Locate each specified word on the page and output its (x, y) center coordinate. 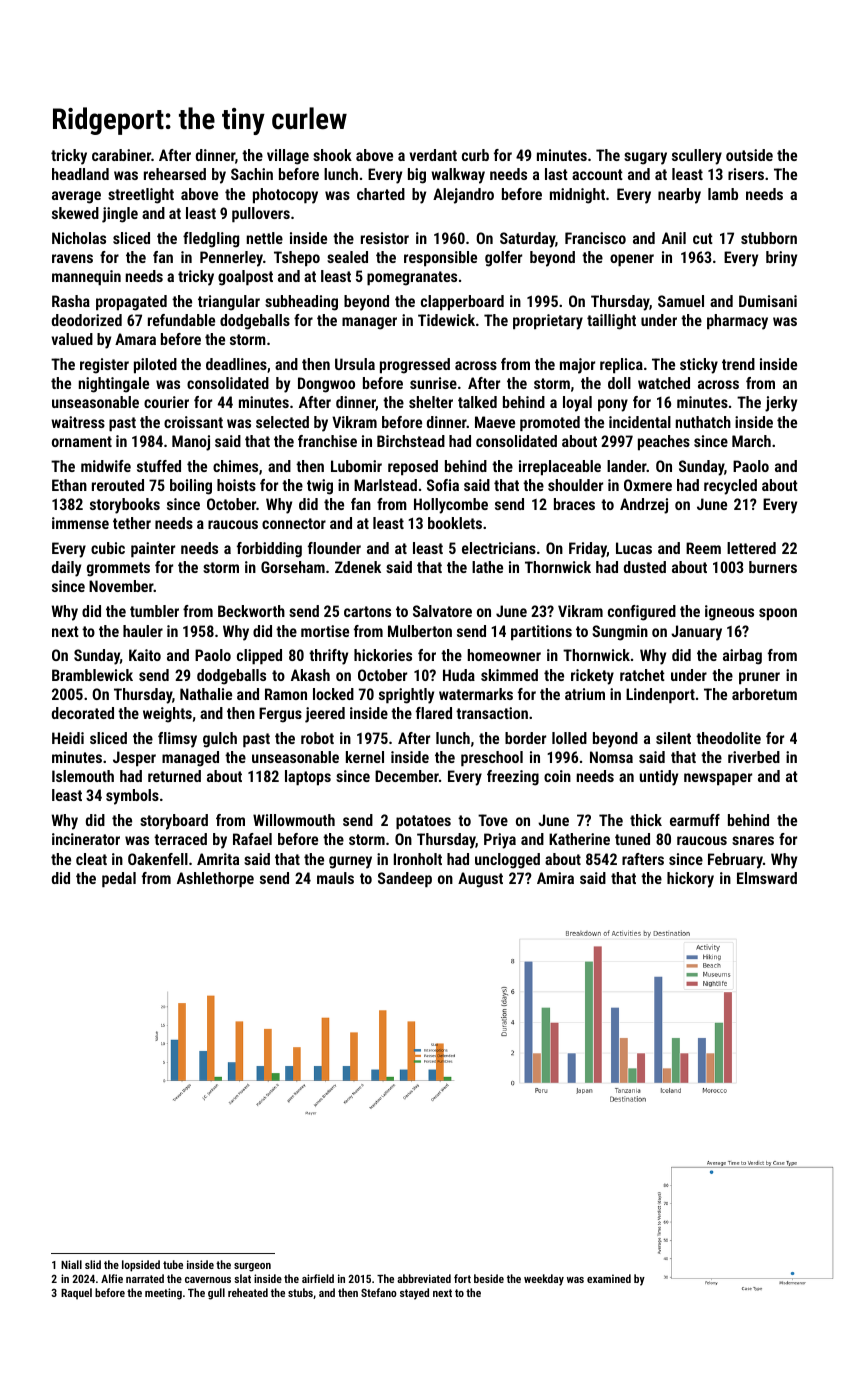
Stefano (379, 1292)
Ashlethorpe (215, 880)
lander (627, 466)
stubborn (769, 238)
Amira (555, 878)
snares (753, 840)
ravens (72, 258)
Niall (71, 1264)
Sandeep (405, 880)
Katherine (579, 839)
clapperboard (462, 303)
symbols (132, 797)
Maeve (495, 422)
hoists (236, 485)
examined (609, 1278)
